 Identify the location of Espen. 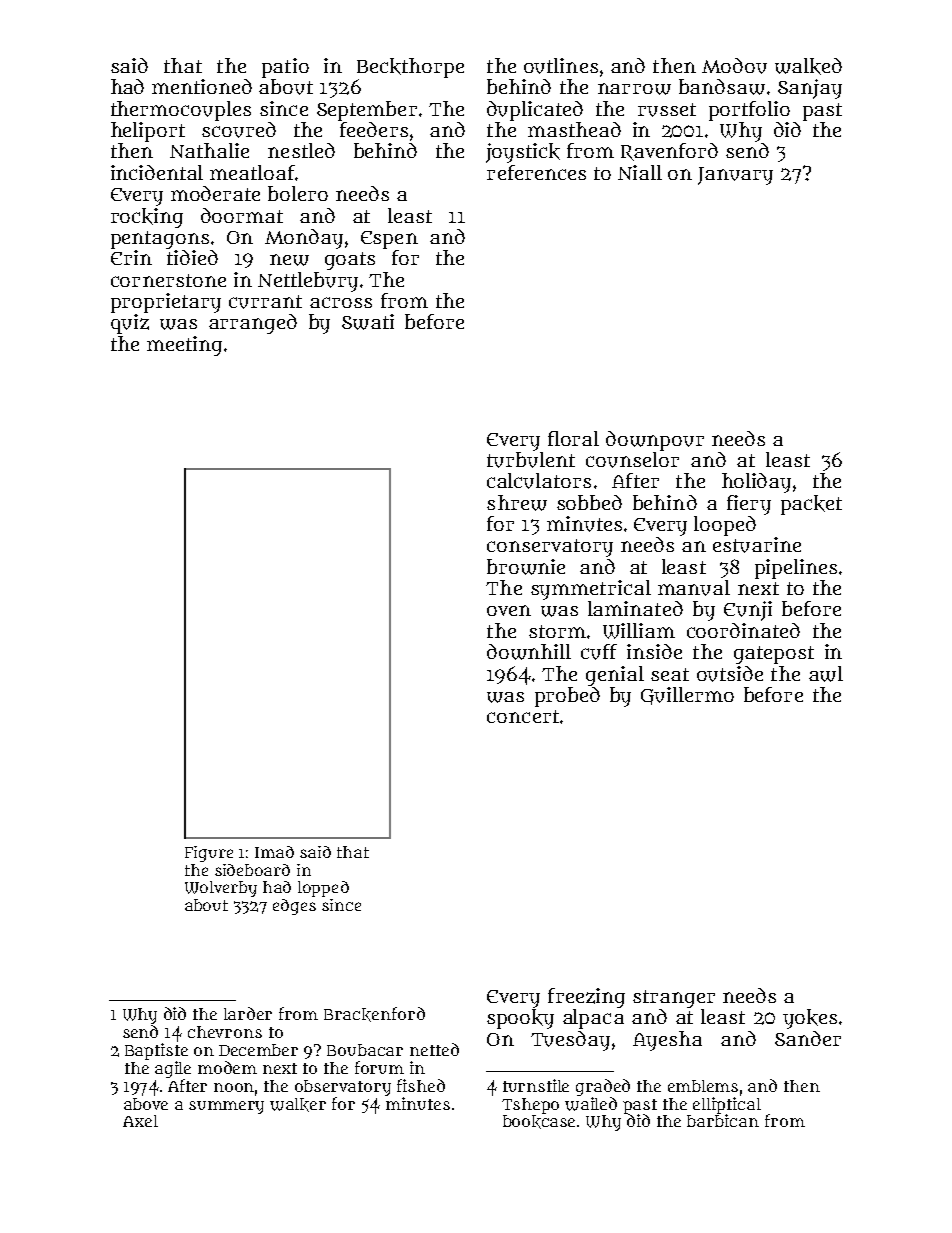
(389, 240).
